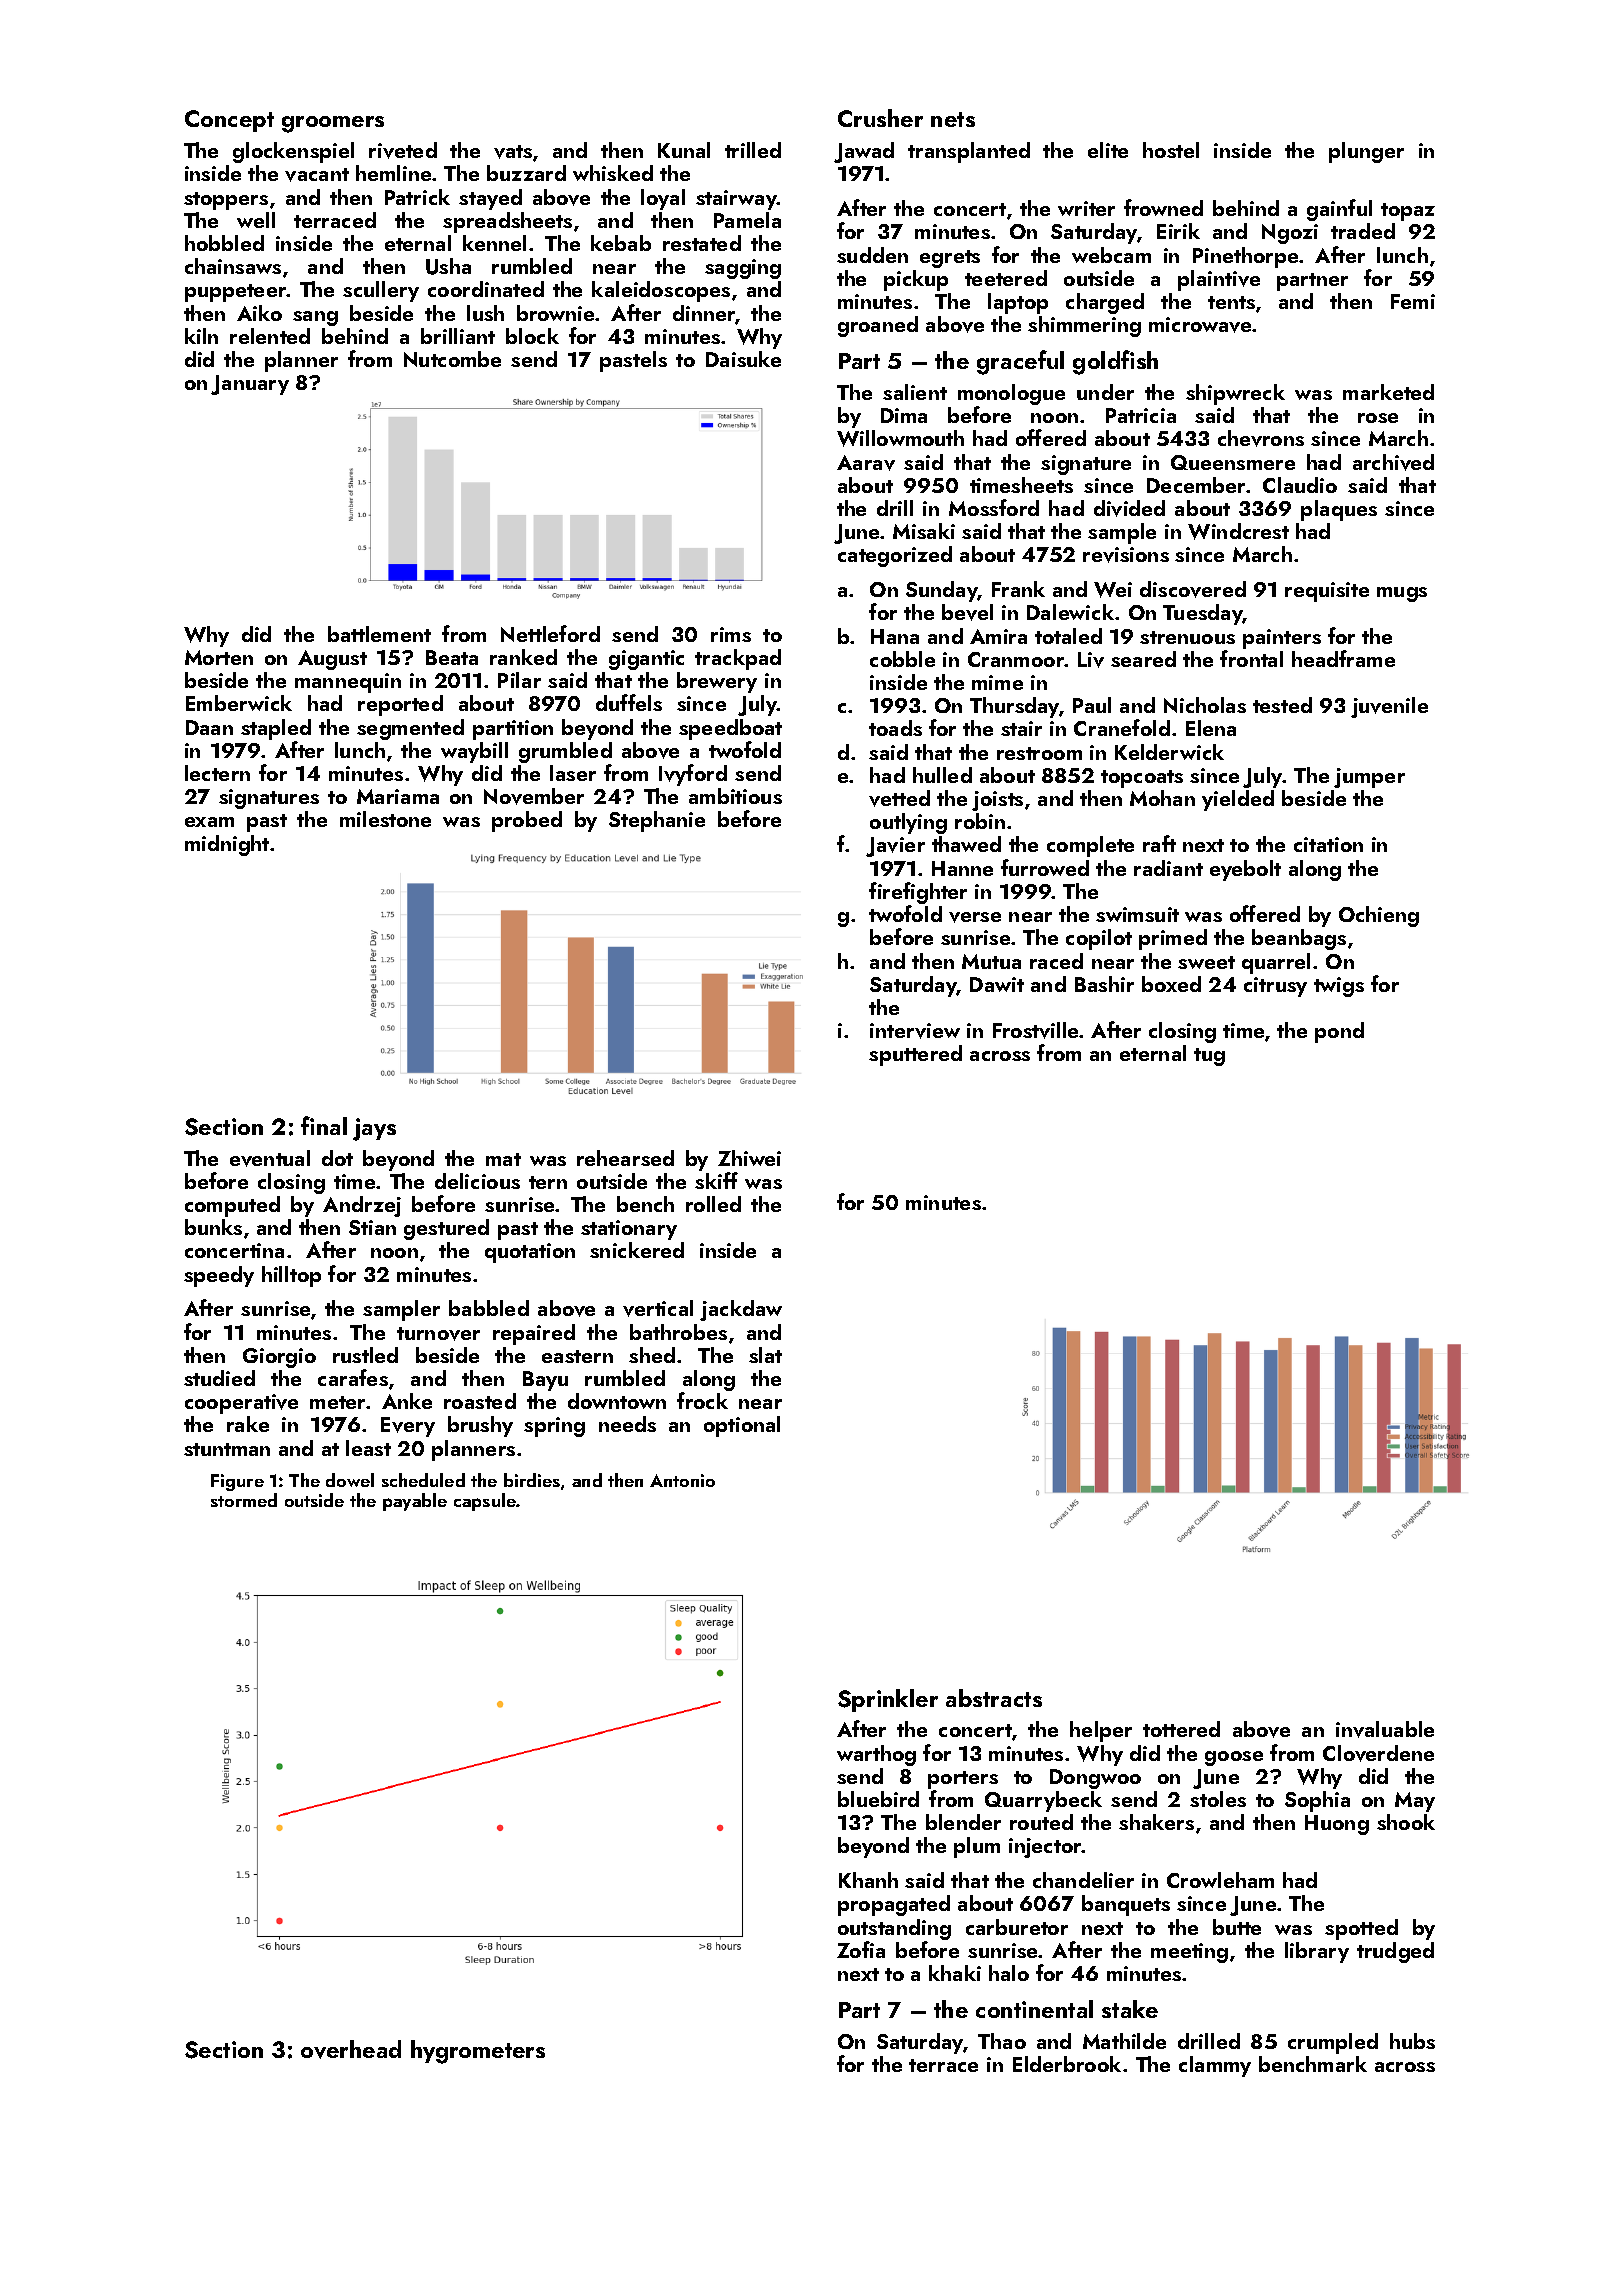  I want to click on Femi, so click(1413, 301).
